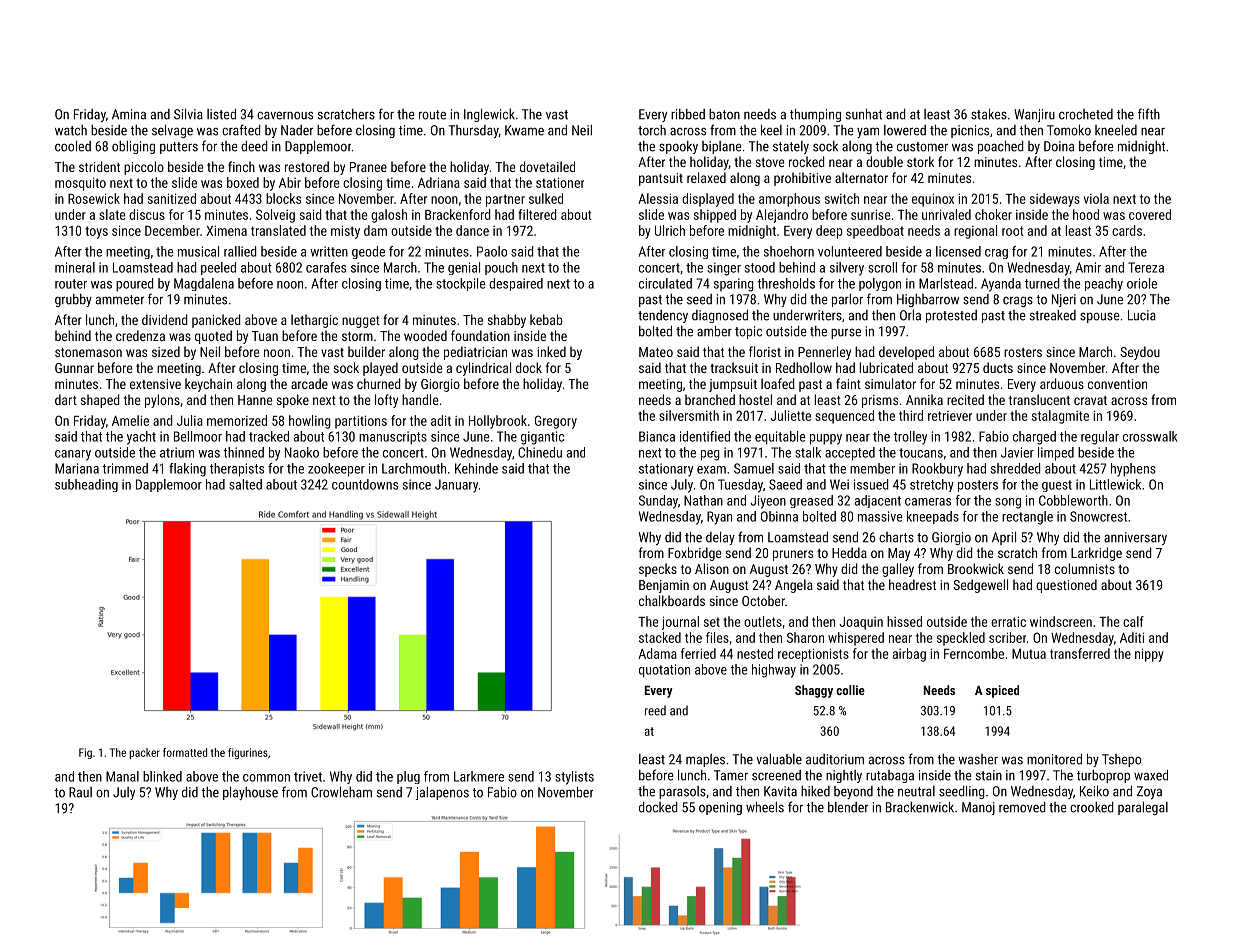 Image resolution: width=1233 pixels, height=952 pixels. Describe the element at coordinates (560, 182) in the screenshot. I see `stationer` at that location.
